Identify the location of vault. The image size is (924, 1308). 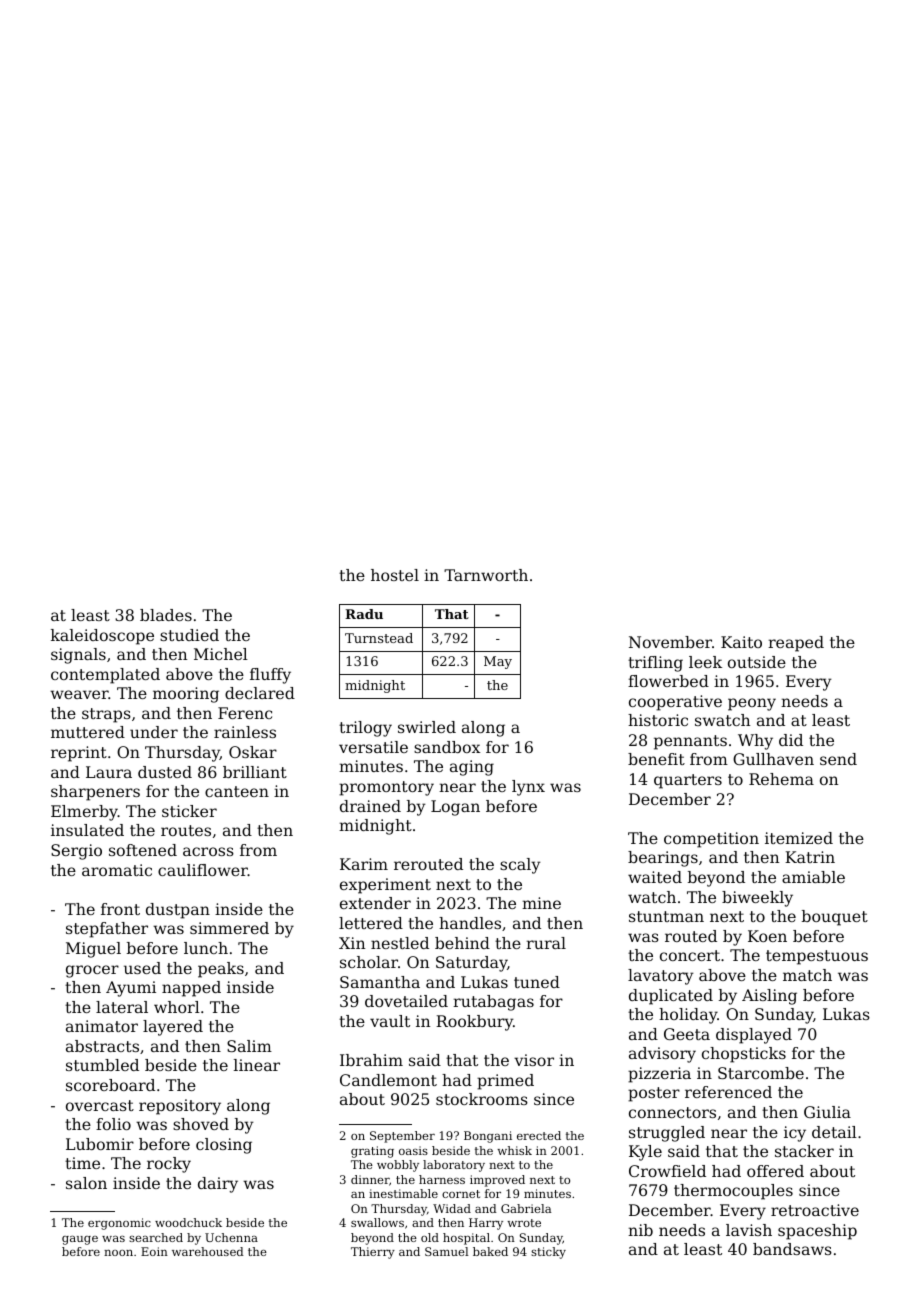
(390, 1021).
